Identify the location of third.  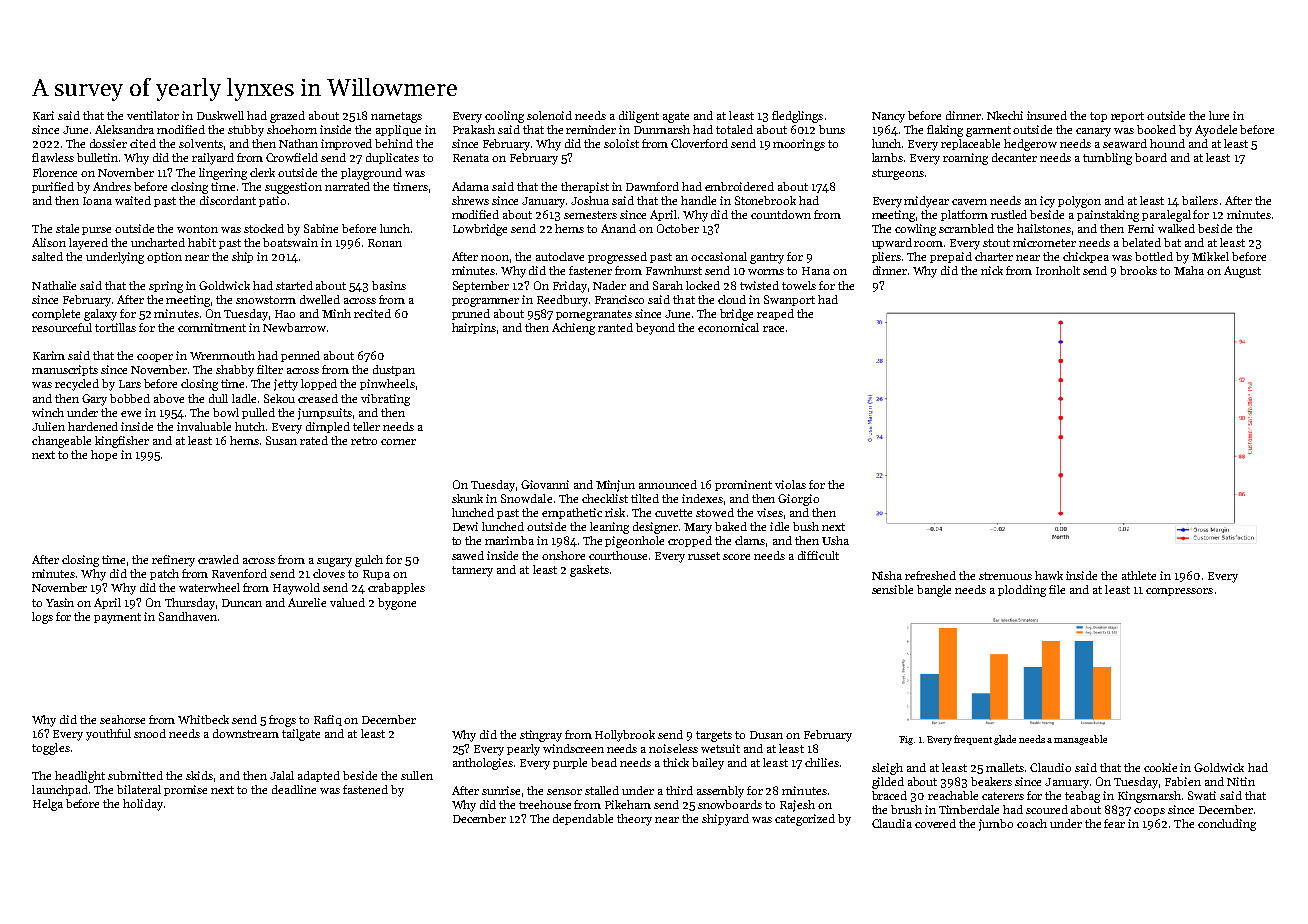
(679, 790).
